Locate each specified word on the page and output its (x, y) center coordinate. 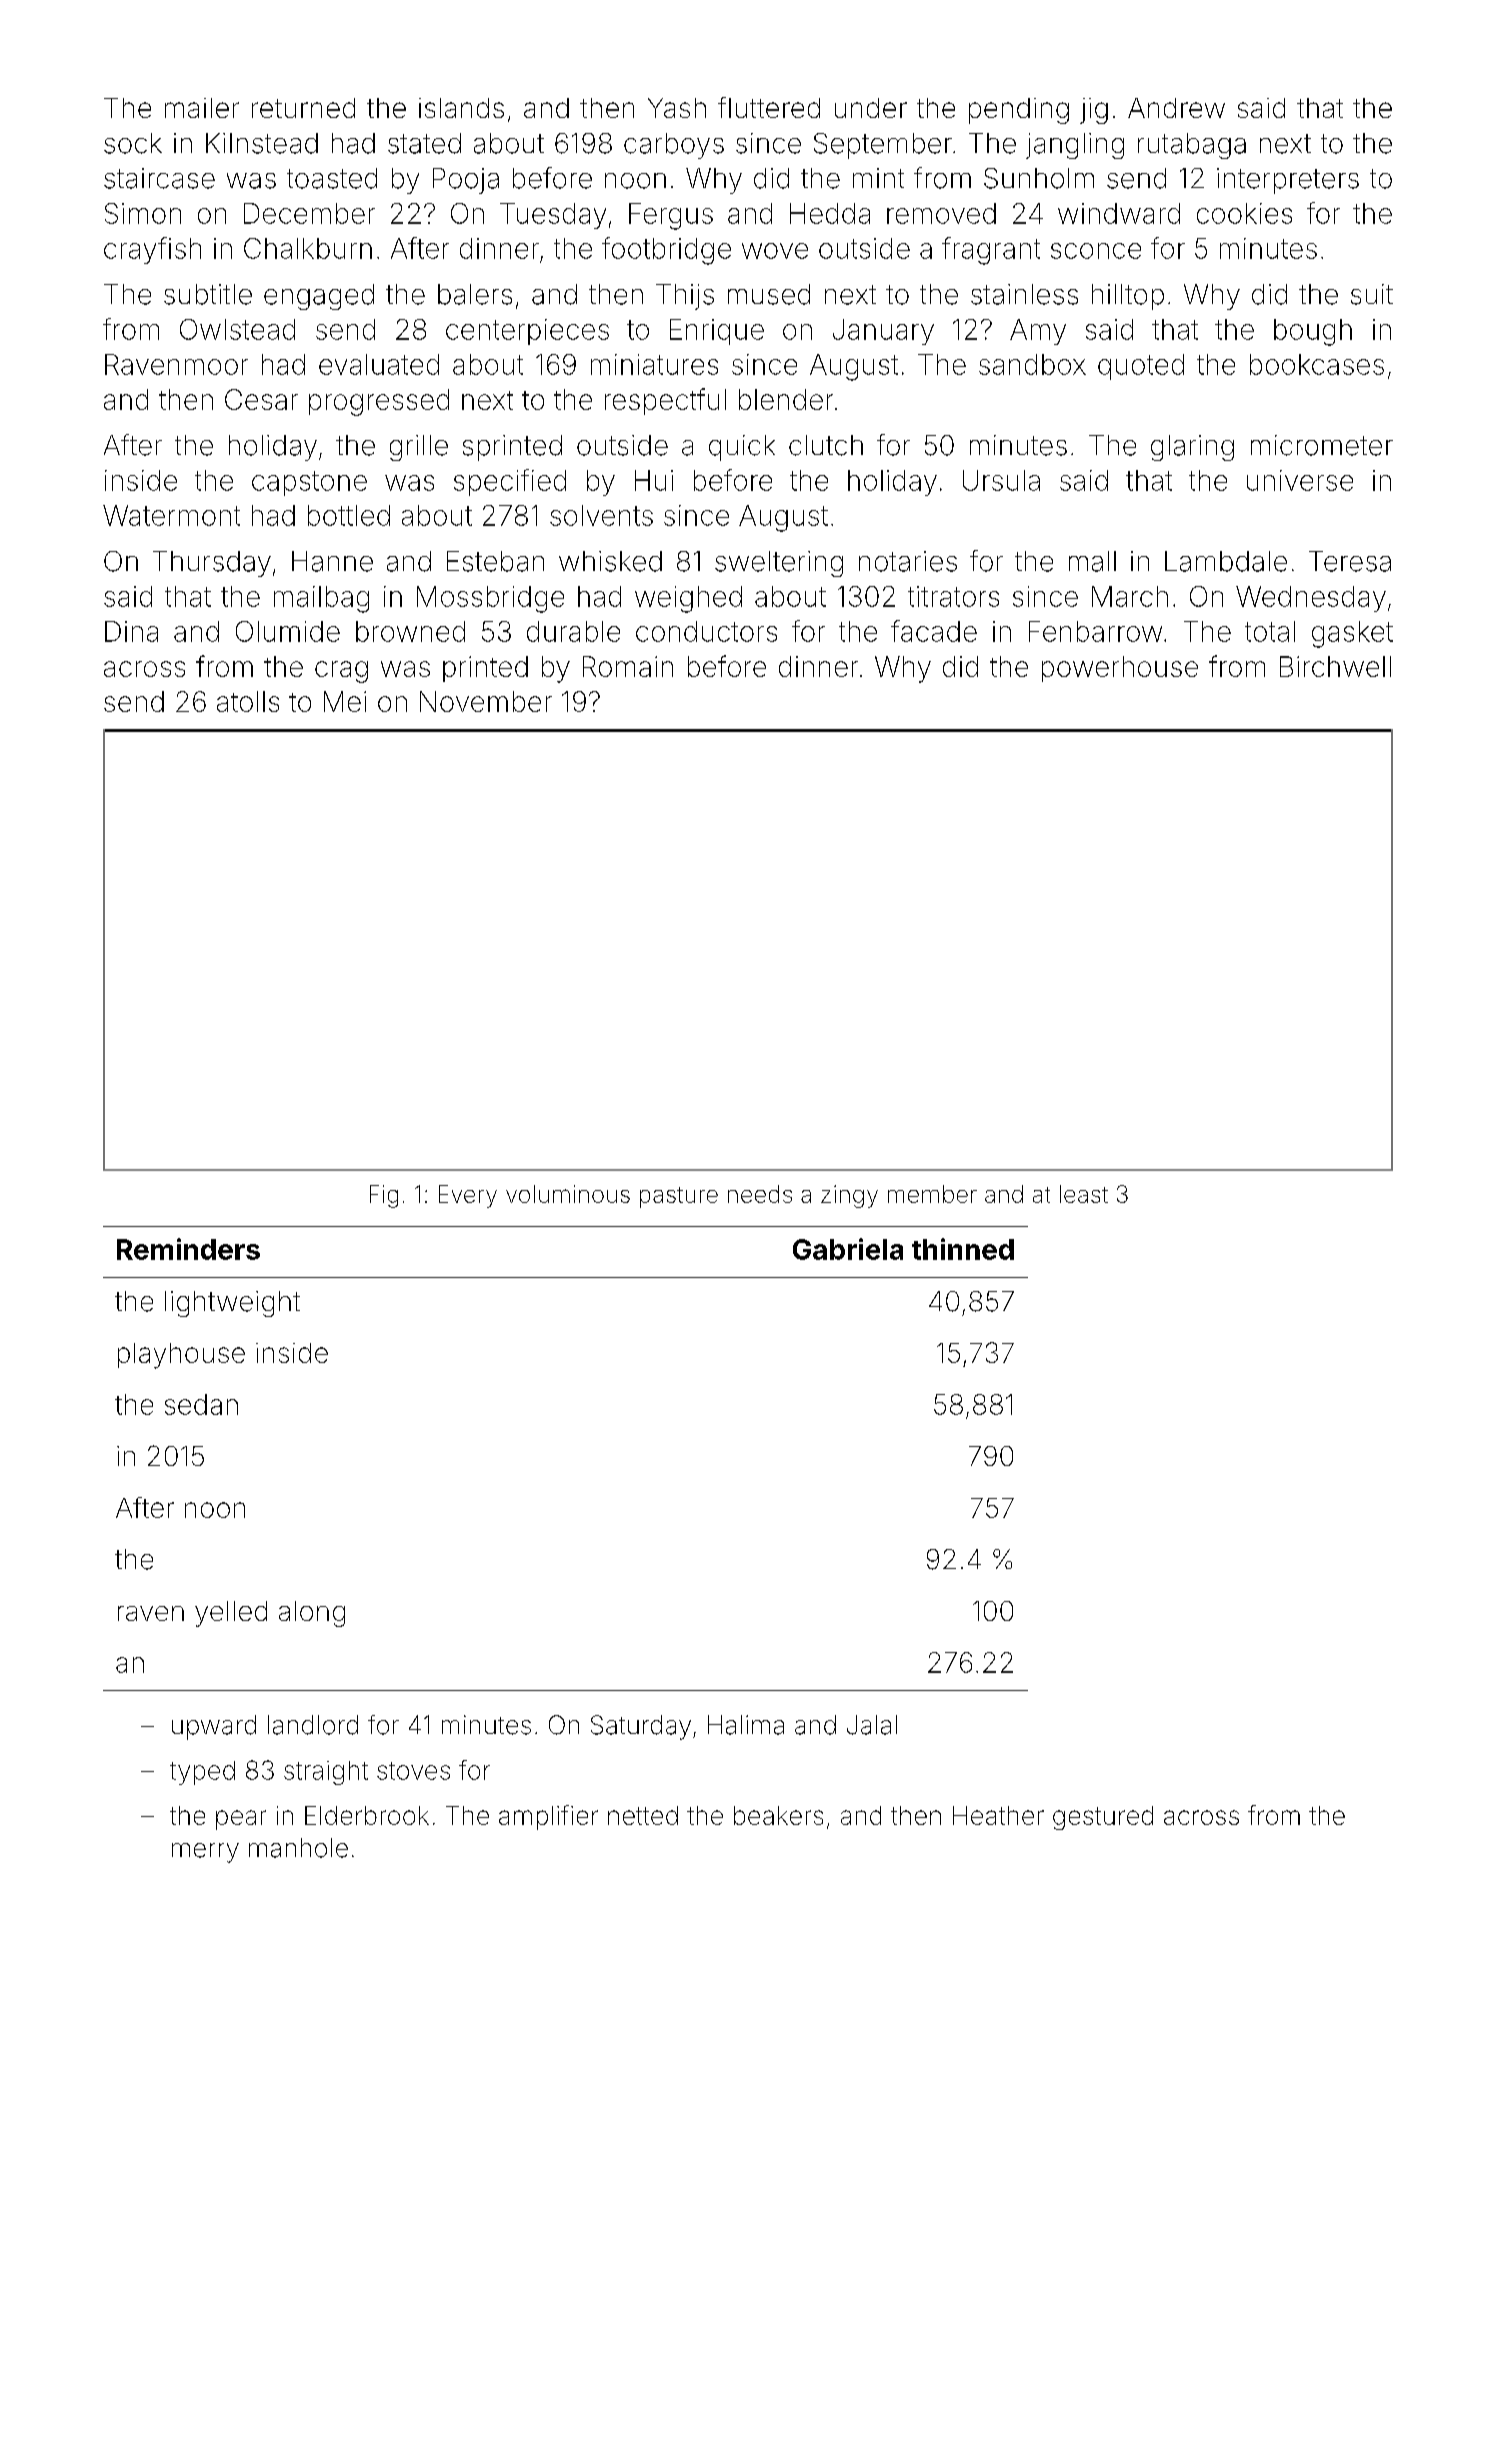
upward (214, 1727)
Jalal (872, 1725)
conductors (706, 631)
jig (1094, 111)
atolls (248, 701)
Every (468, 1196)
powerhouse (1120, 669)
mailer (202, 108)
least (1084, 1194)
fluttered (769, 107)
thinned (963, 1249)
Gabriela (848, 1249)
